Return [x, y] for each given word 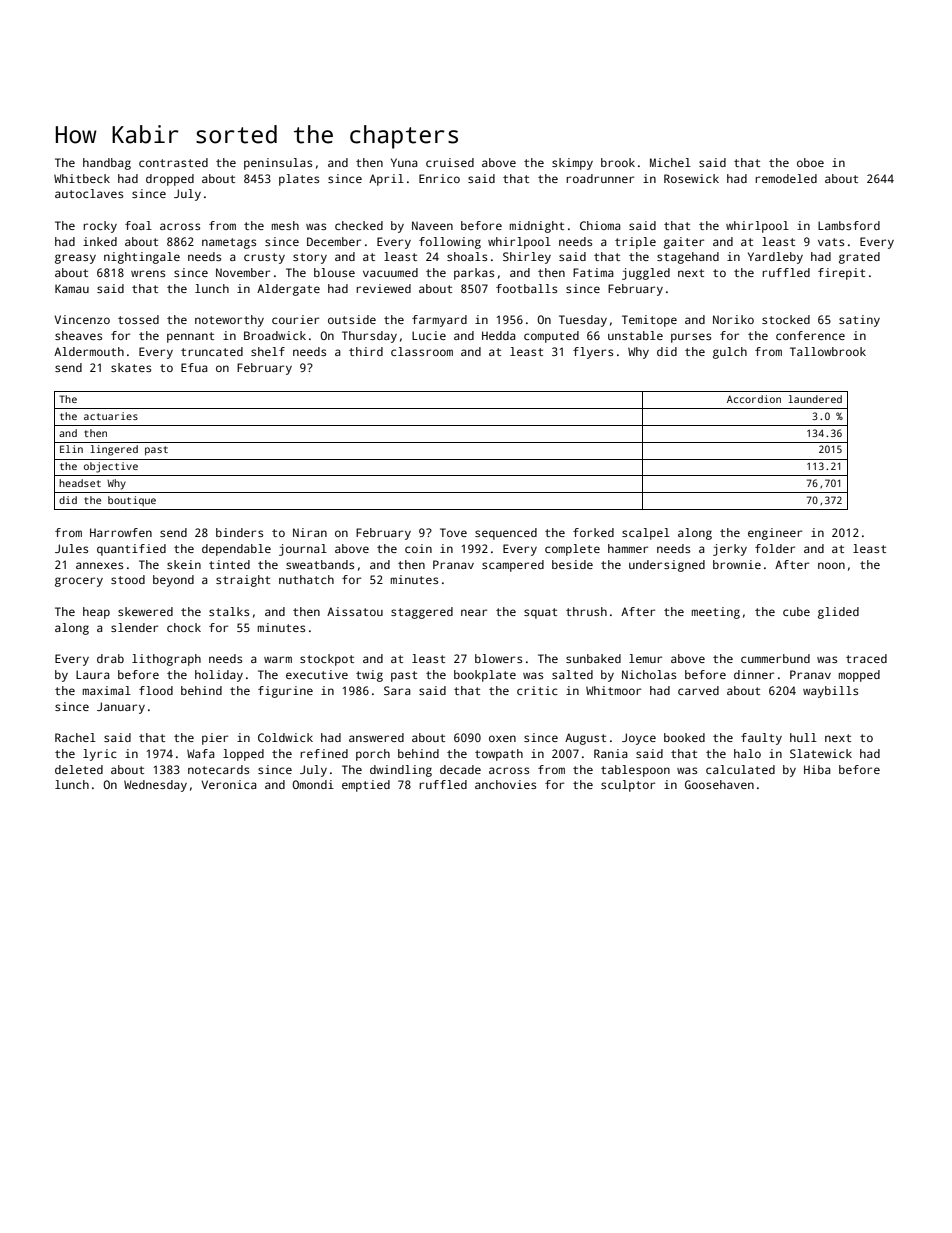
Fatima [593, 272]
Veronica [229, 784]
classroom [422, 351]
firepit [841, 274]
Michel [670, 162]
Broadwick [275, 335]
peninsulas [278, 164]
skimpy [572, 164]
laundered [815, 399]
